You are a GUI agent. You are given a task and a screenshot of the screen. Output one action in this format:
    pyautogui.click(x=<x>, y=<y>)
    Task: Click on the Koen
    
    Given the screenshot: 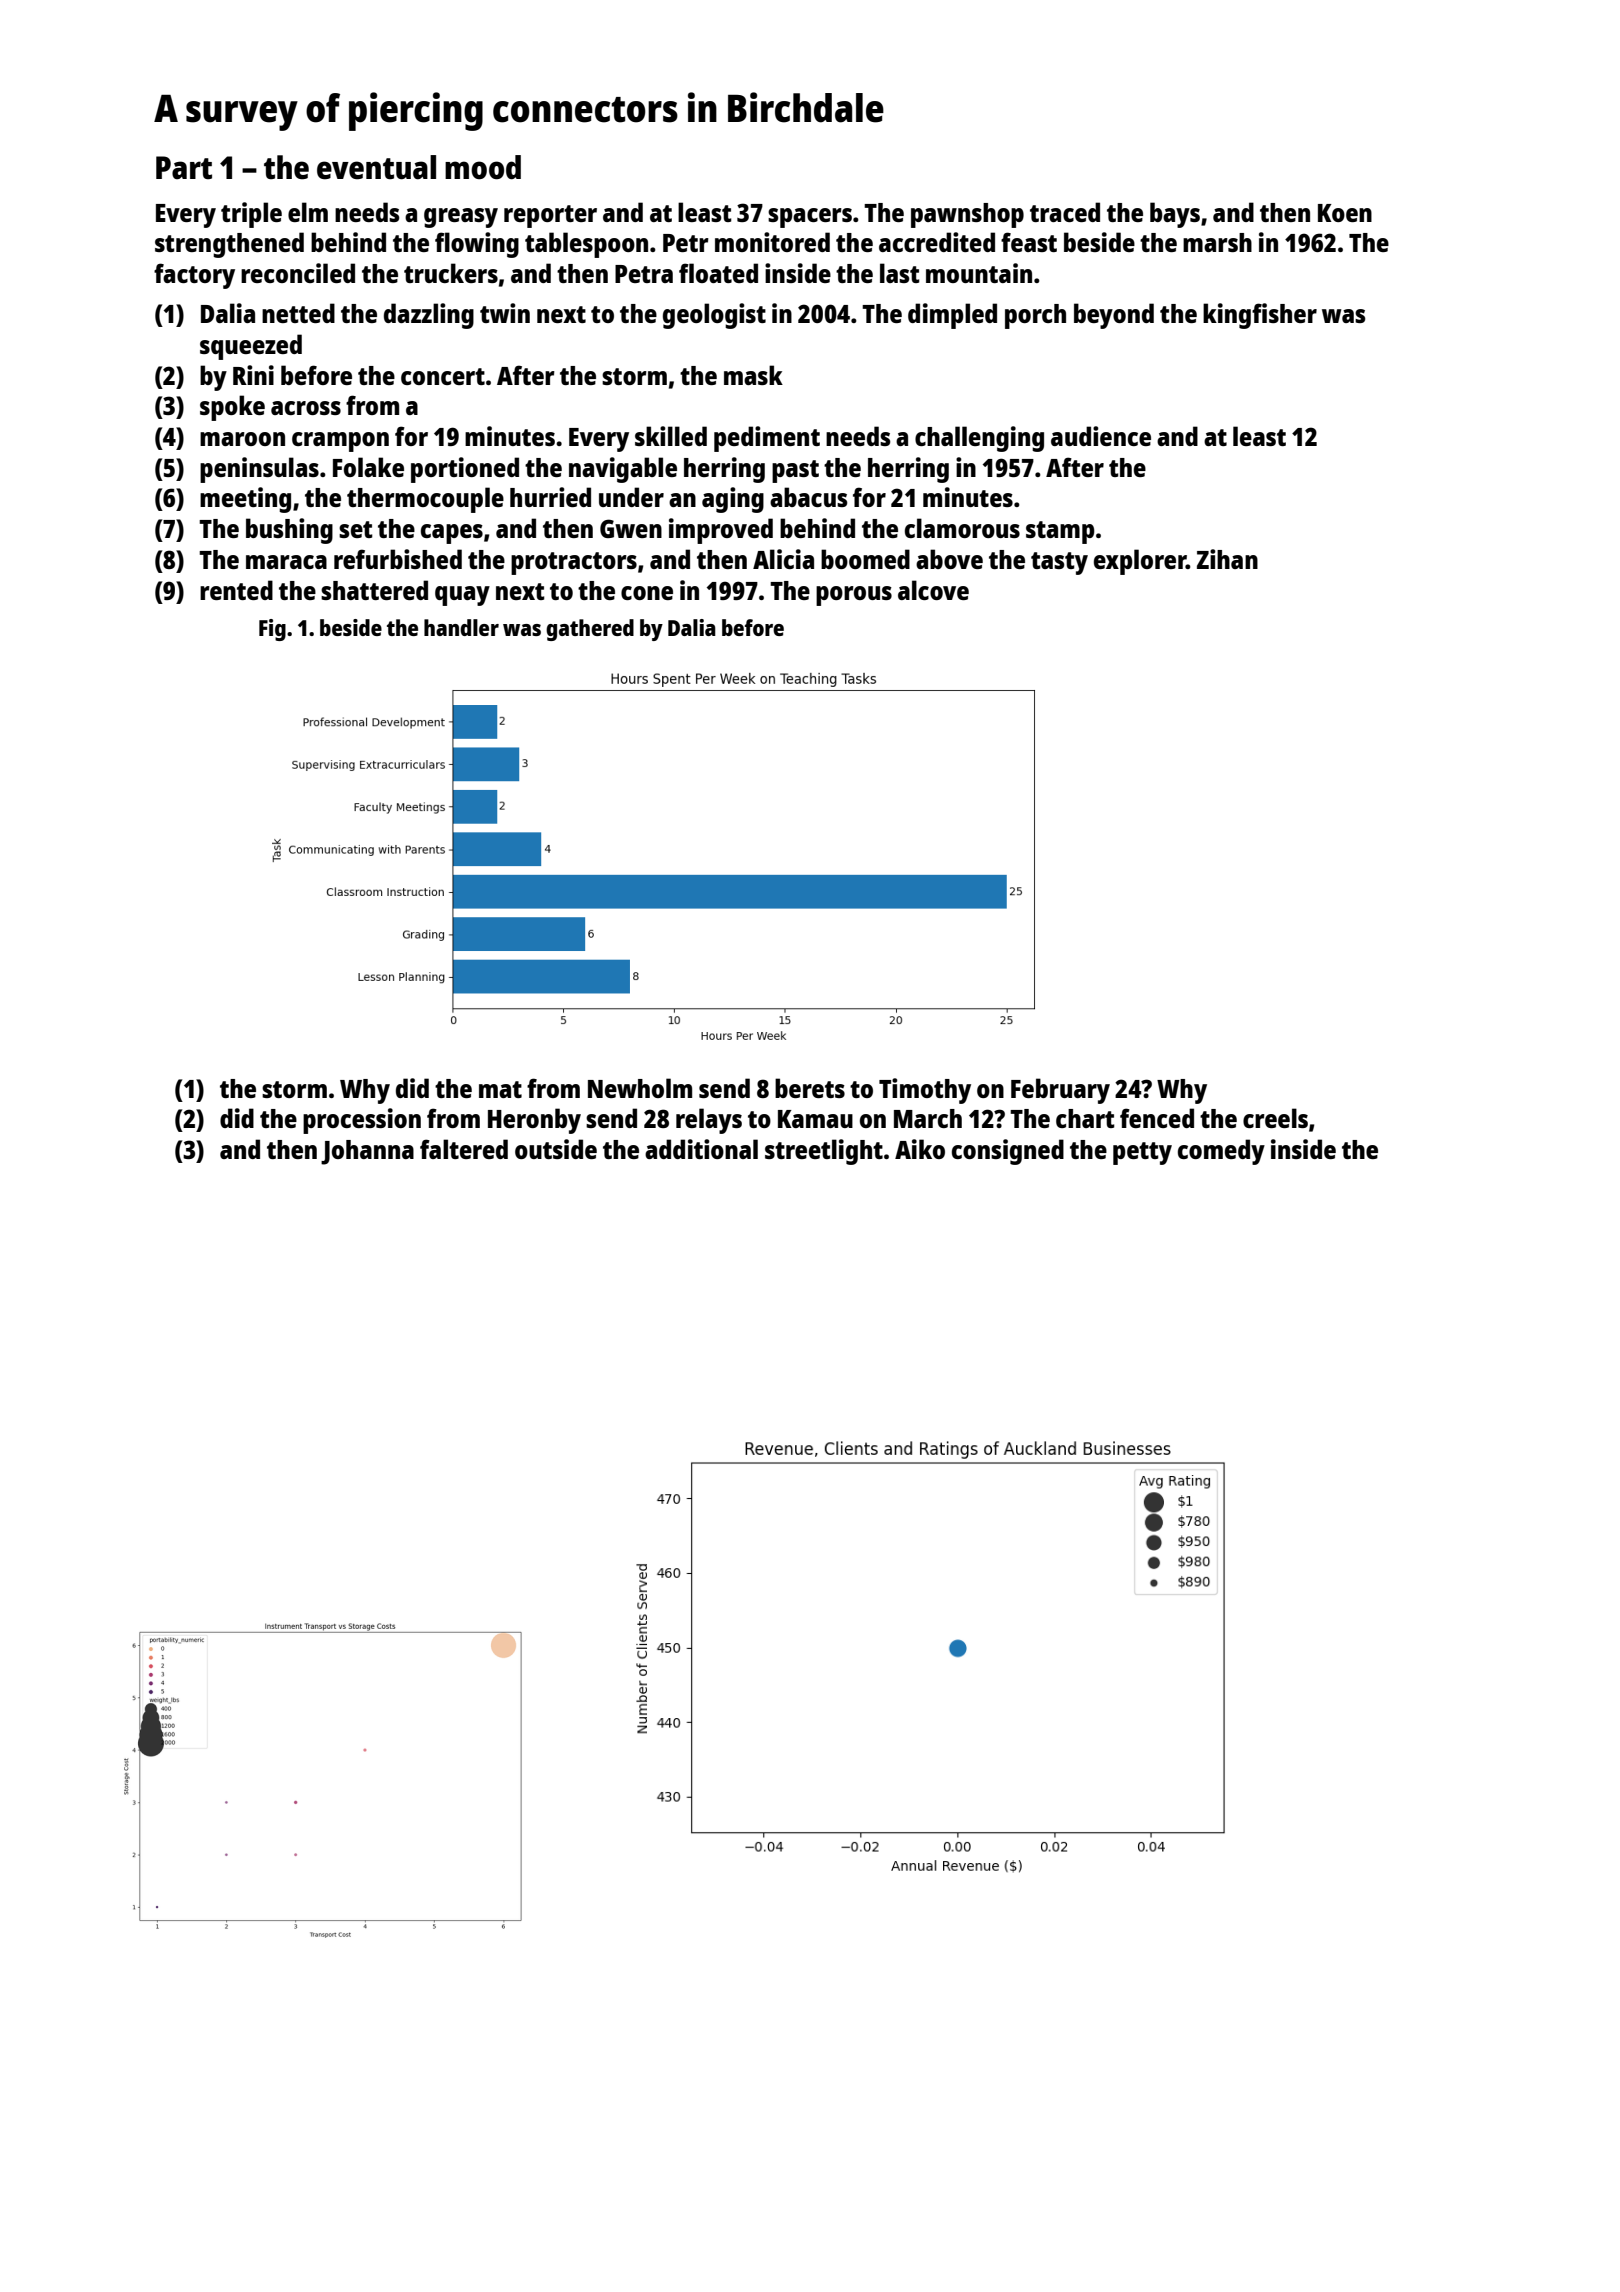 What is the action you would take?
    pyautogui.click(x=1345, y=213)
